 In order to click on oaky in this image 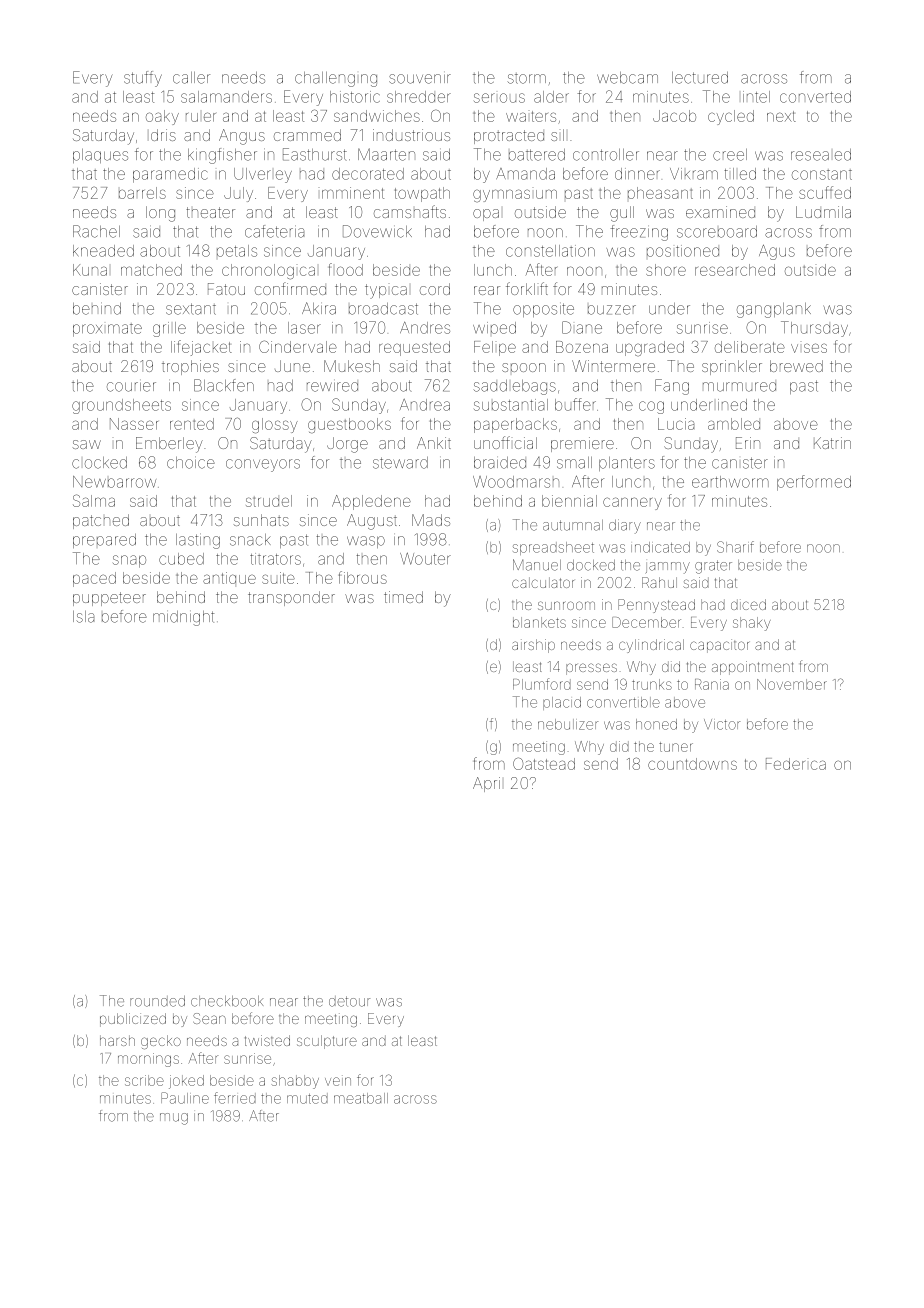, I will do `click(162, 117)`.
